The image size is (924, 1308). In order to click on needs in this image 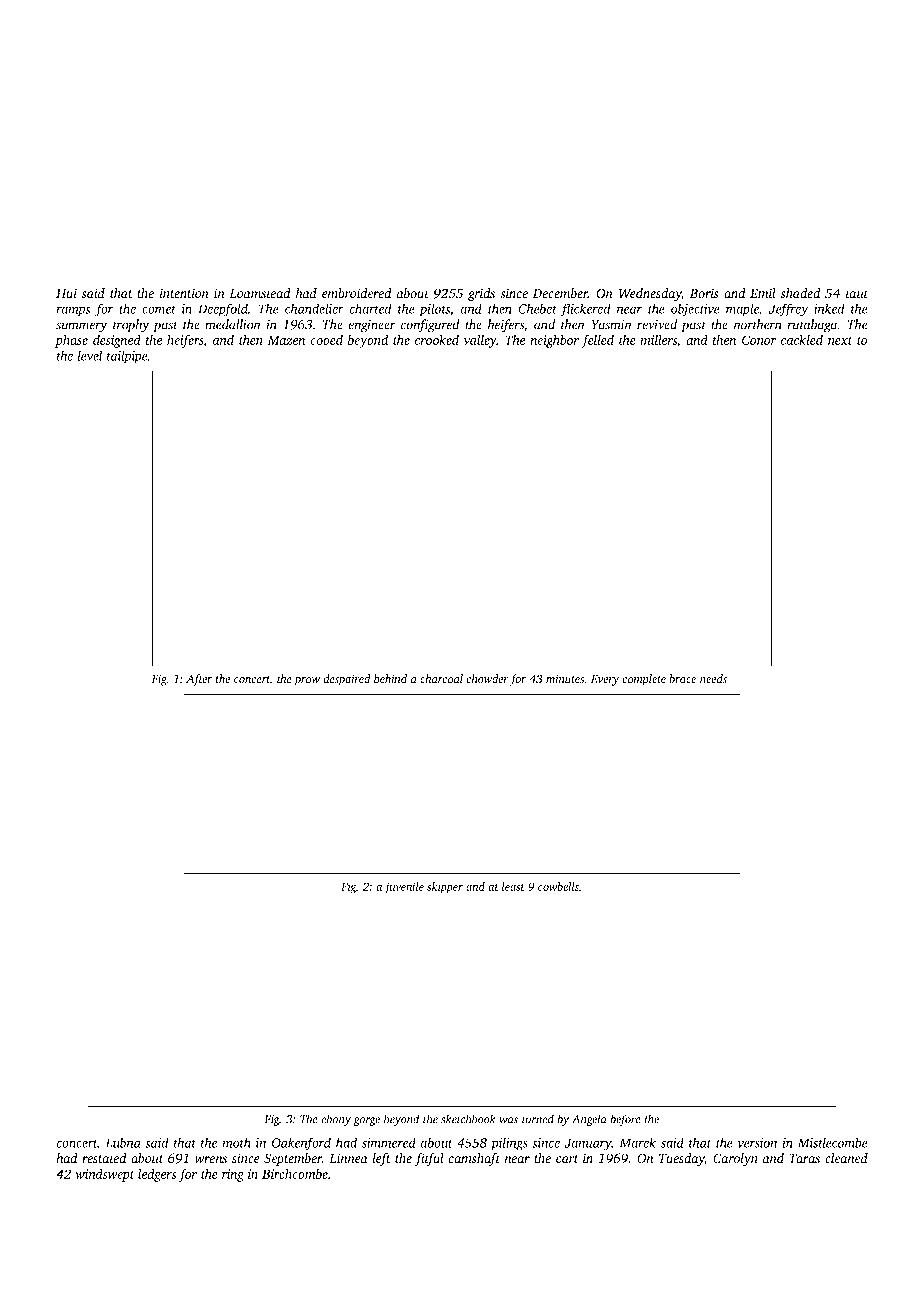, I will do `click(713, 678)`.
